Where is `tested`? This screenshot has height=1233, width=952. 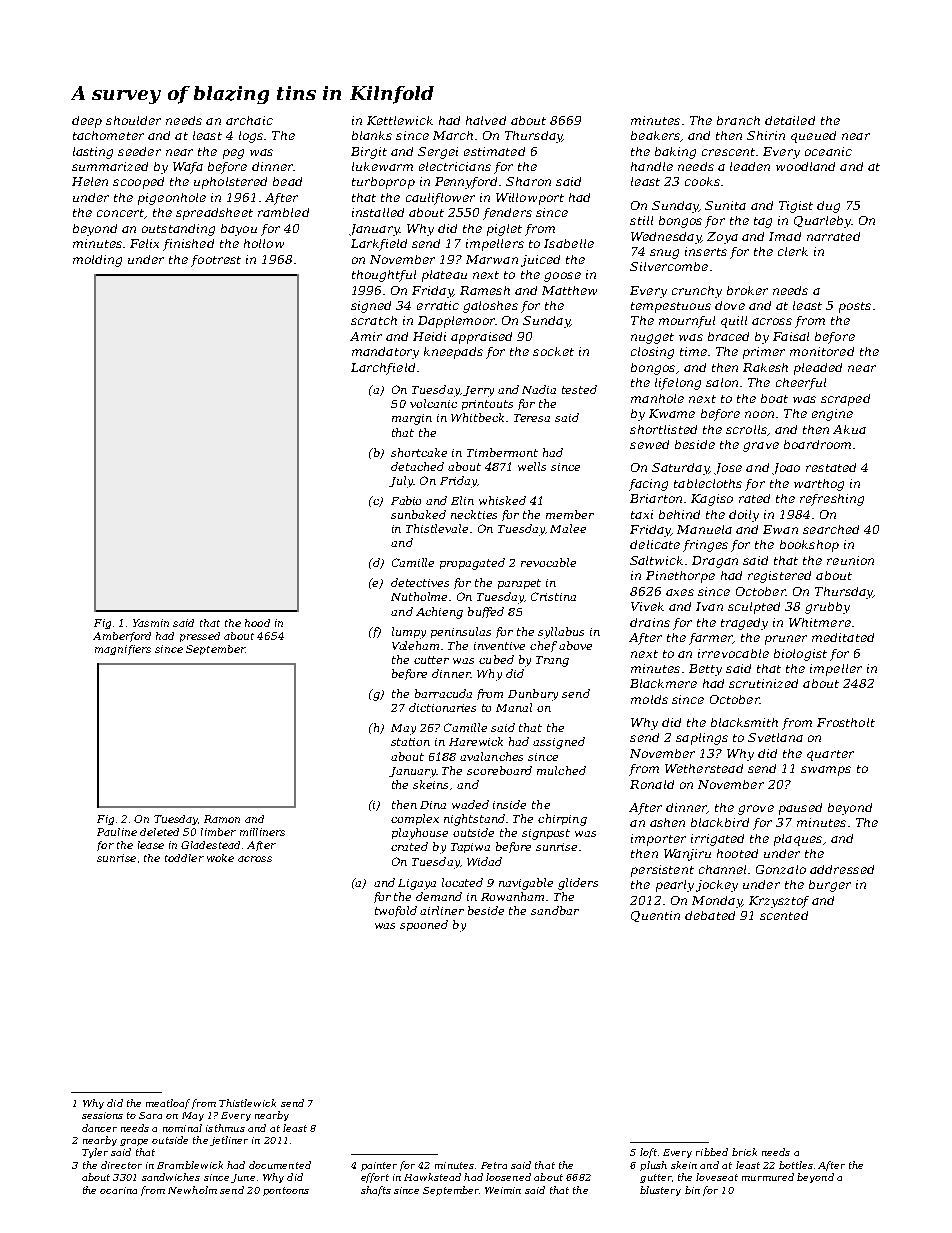 tested is located at coordinates (579, 389).
